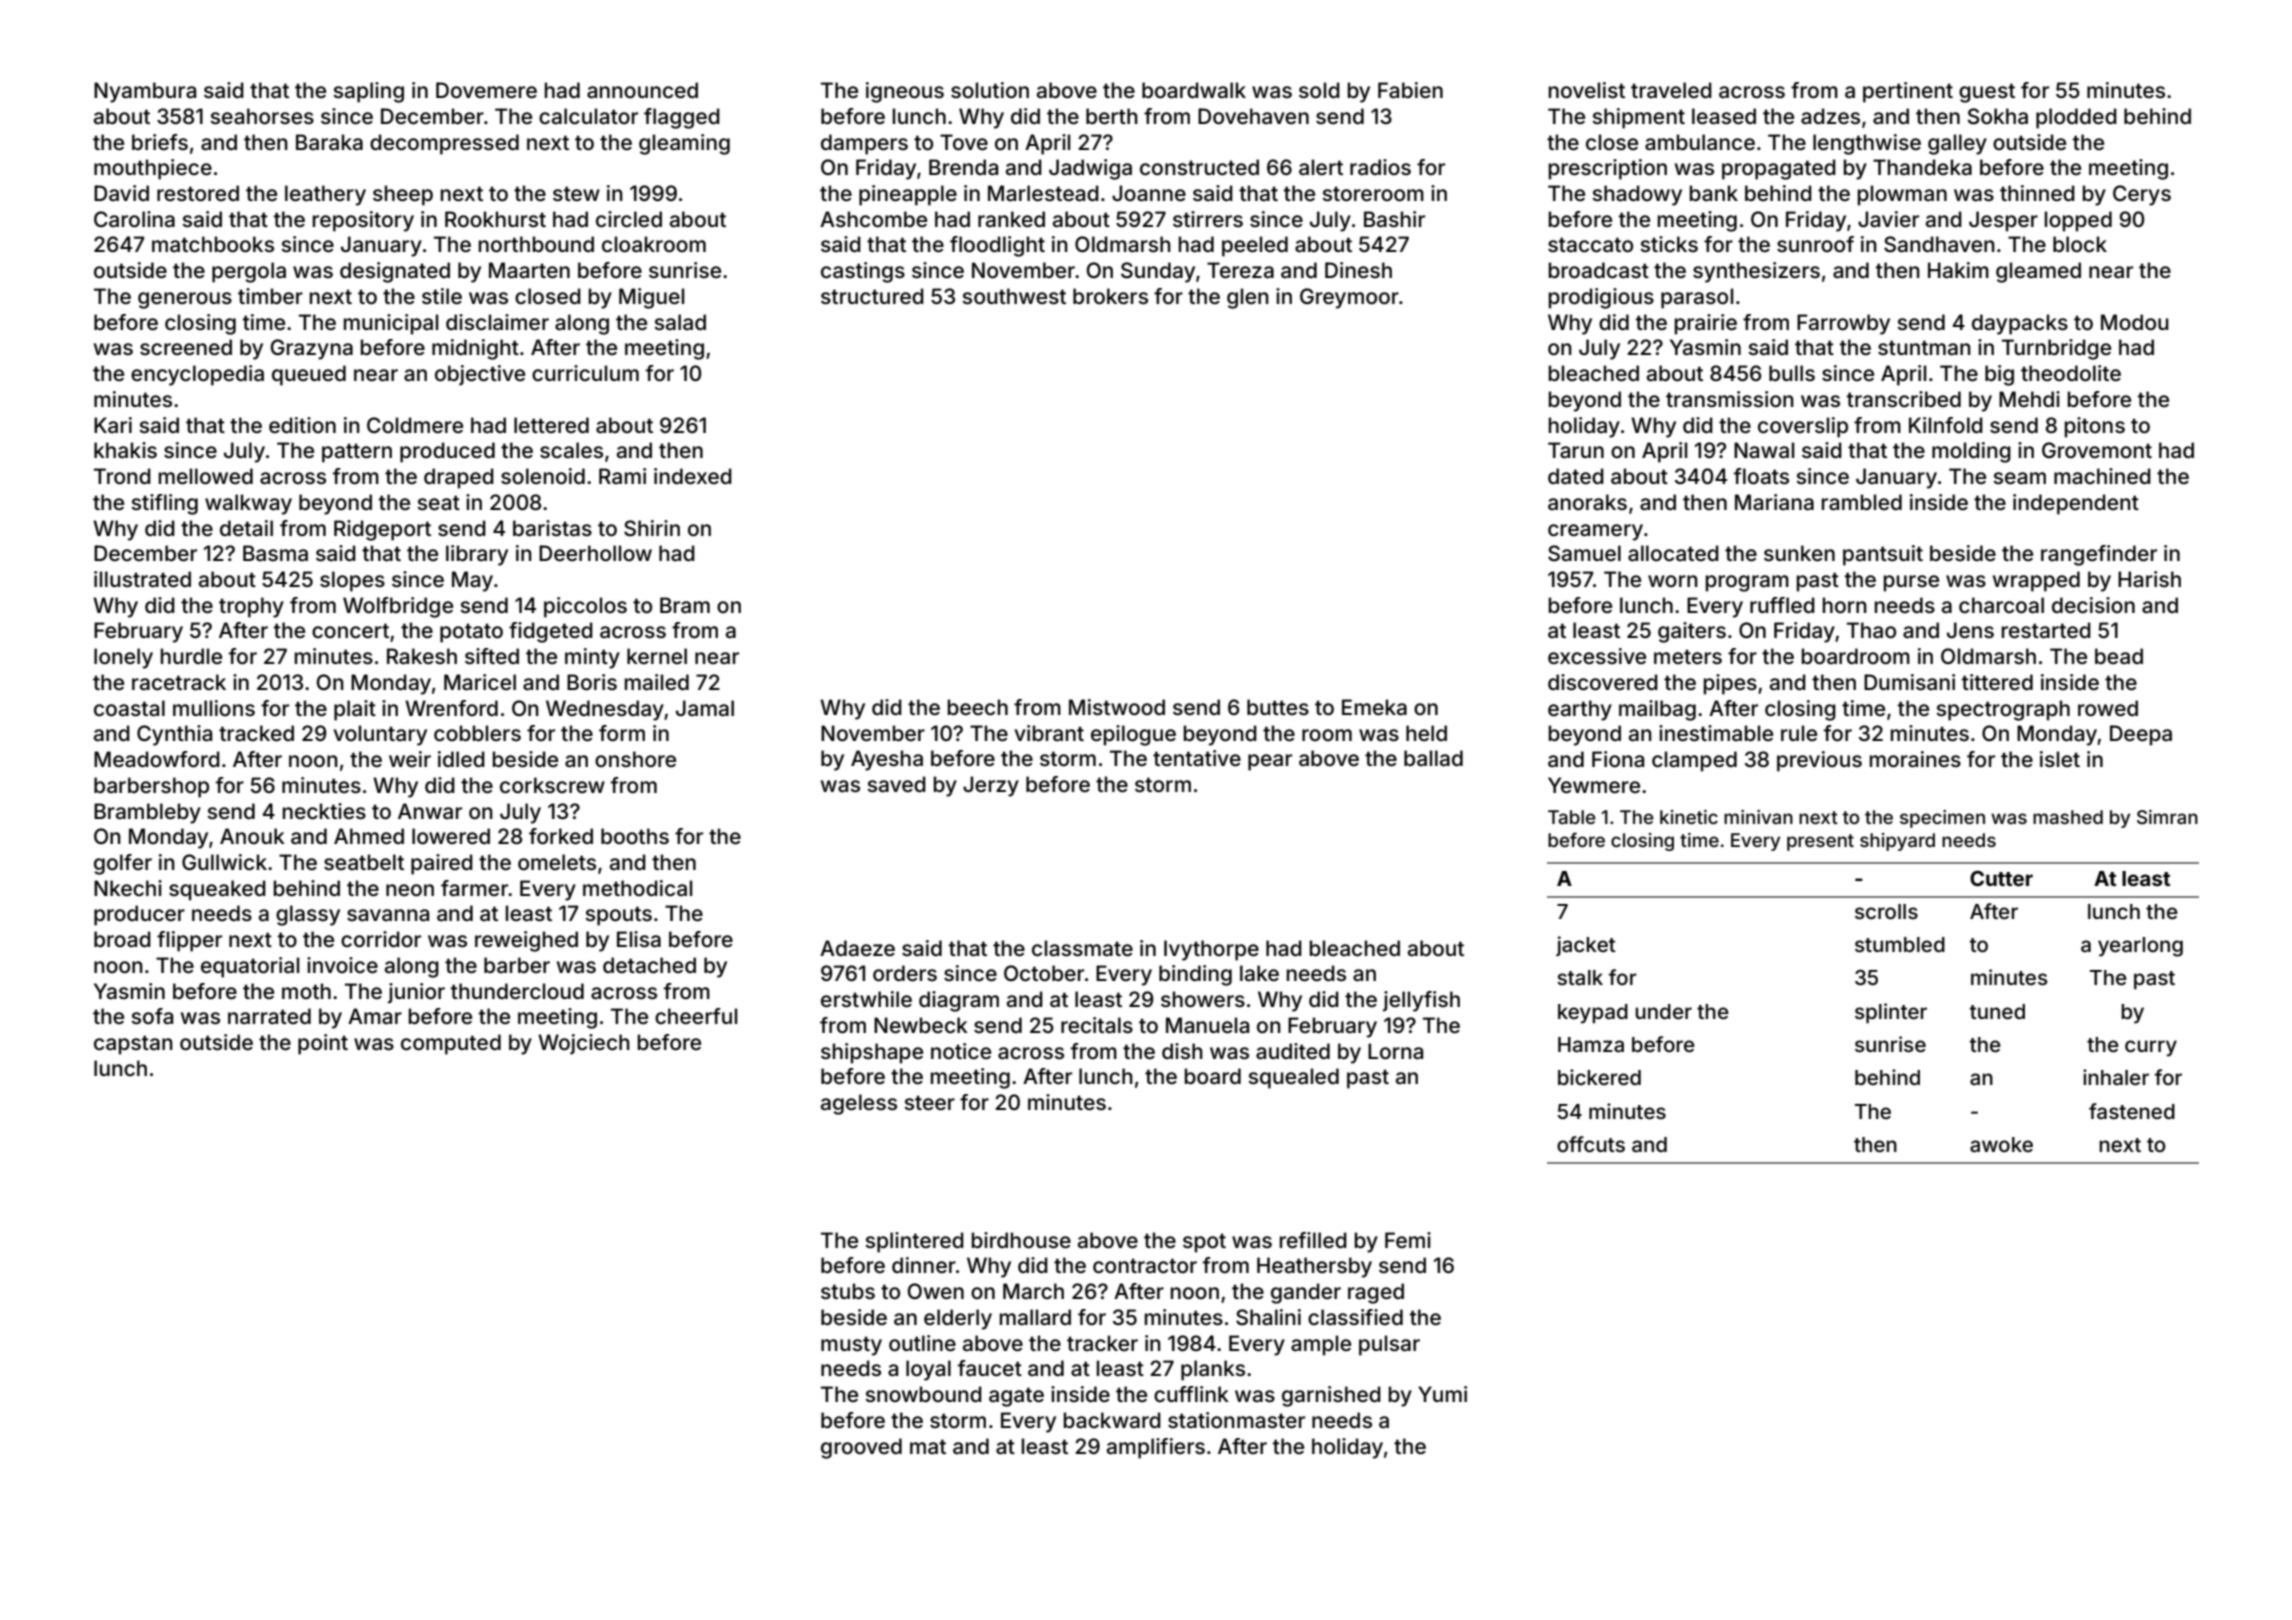  What do you see at coordinates (480, 375) in the image?
I see `objective` at bounding box center [480, 375].
